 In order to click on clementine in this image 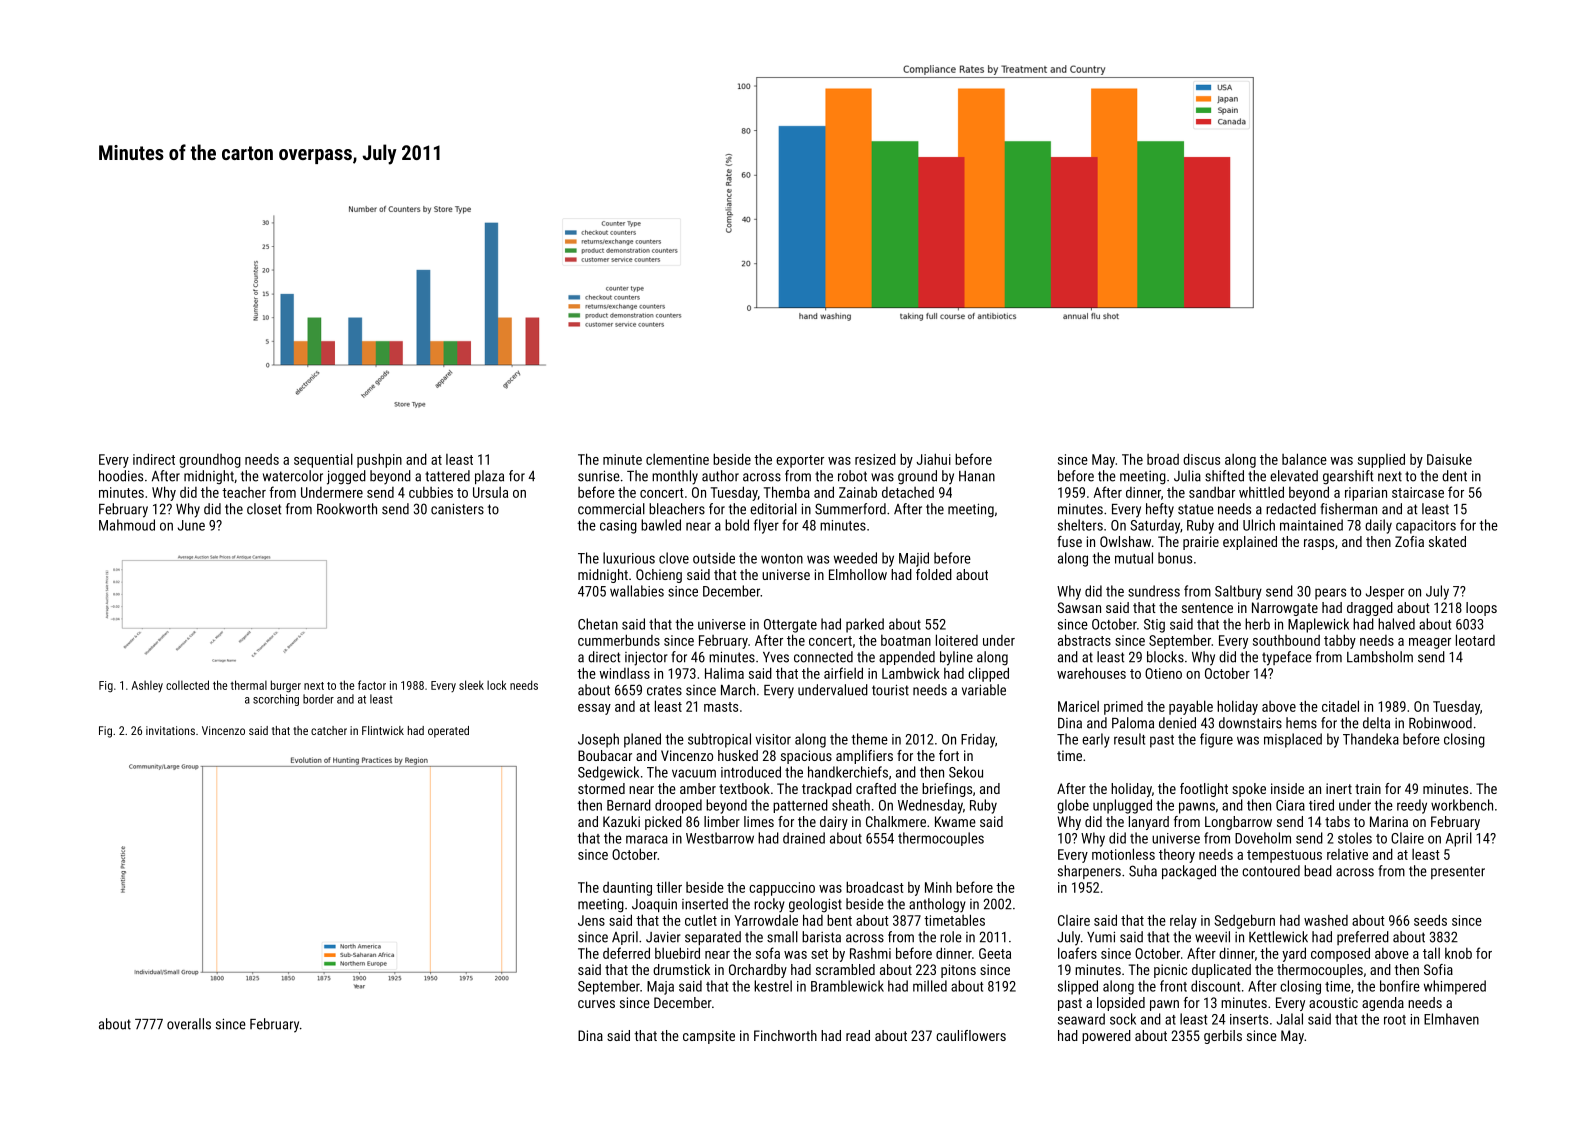, I will do `click(677, 459)`.
